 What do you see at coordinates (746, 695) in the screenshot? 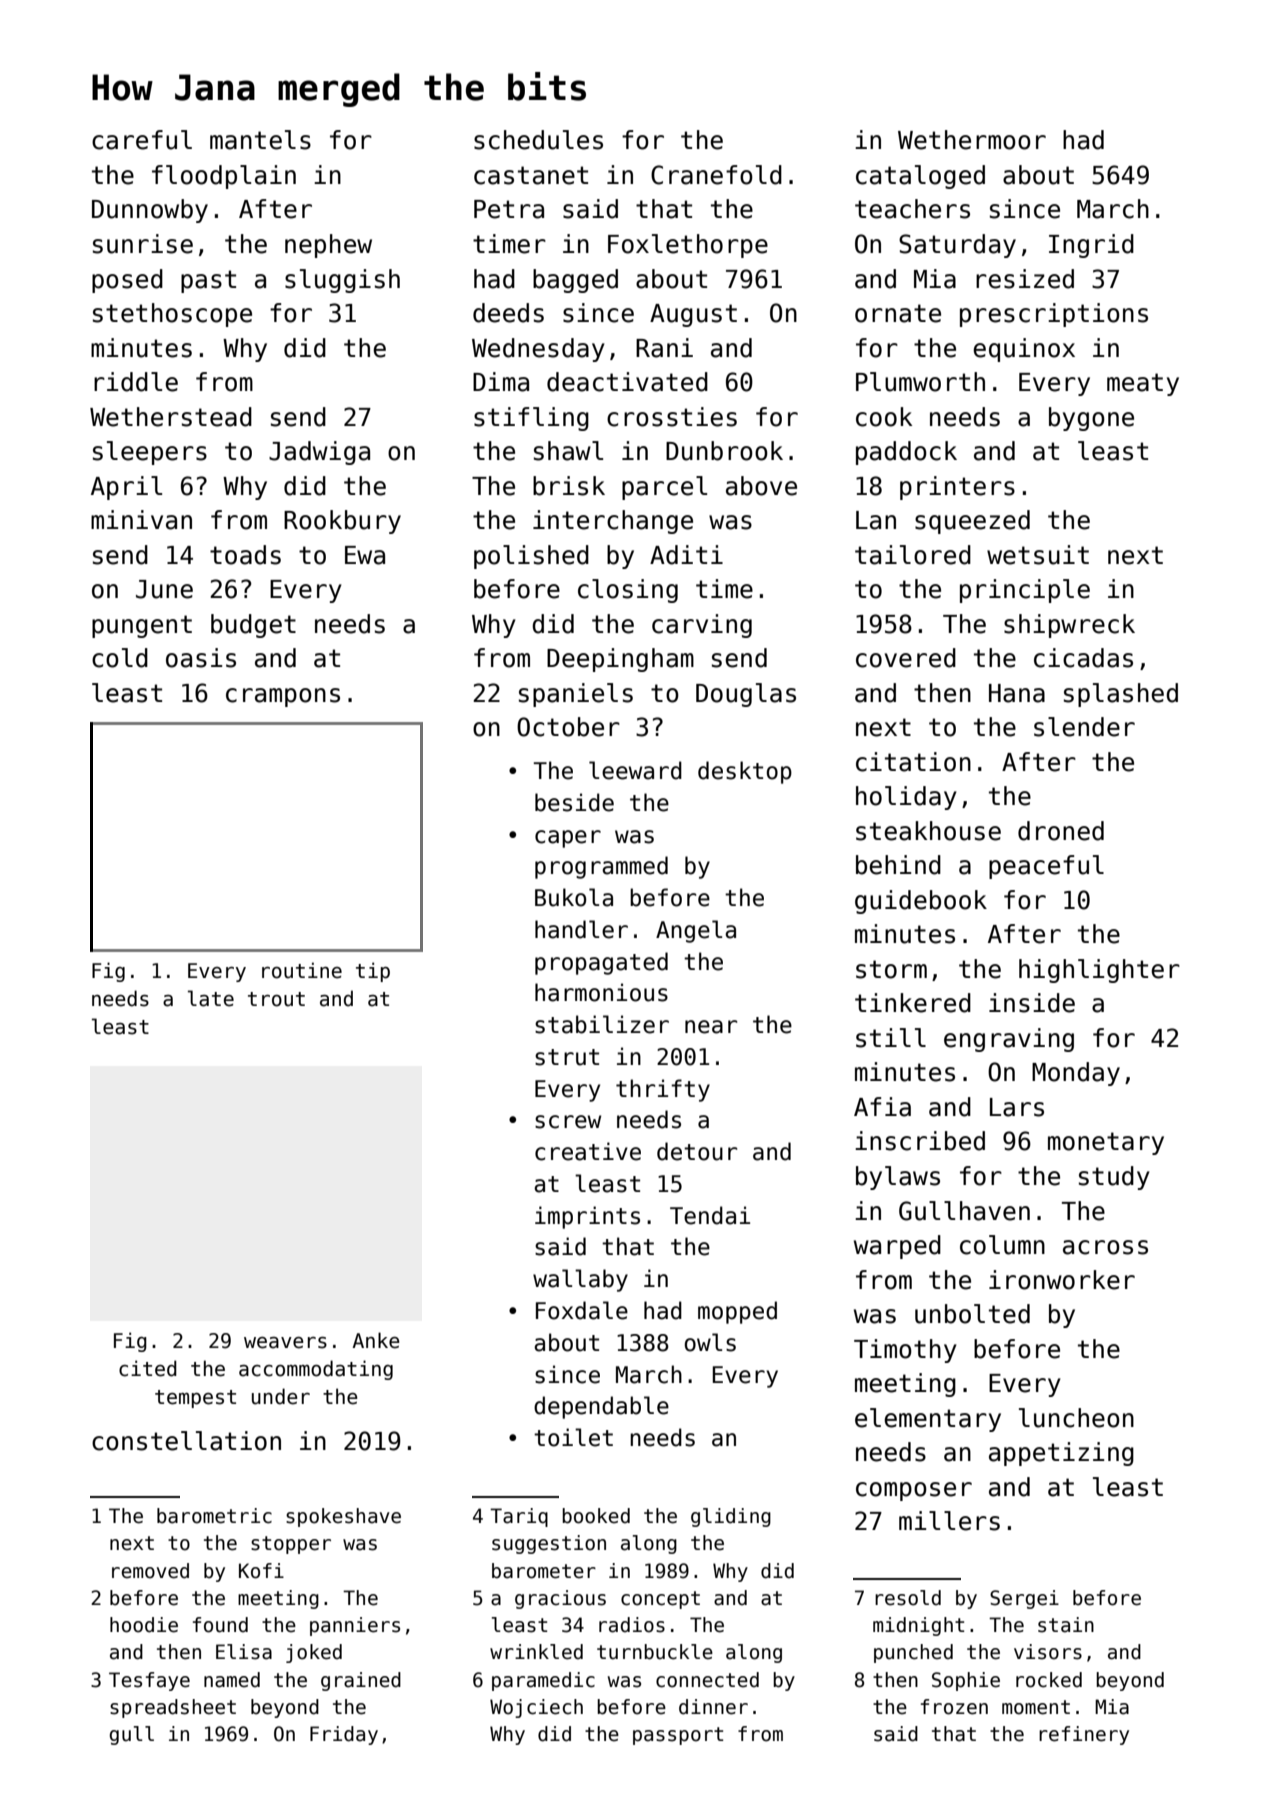
I see `Douglas` at bounding box center [746, 695].
